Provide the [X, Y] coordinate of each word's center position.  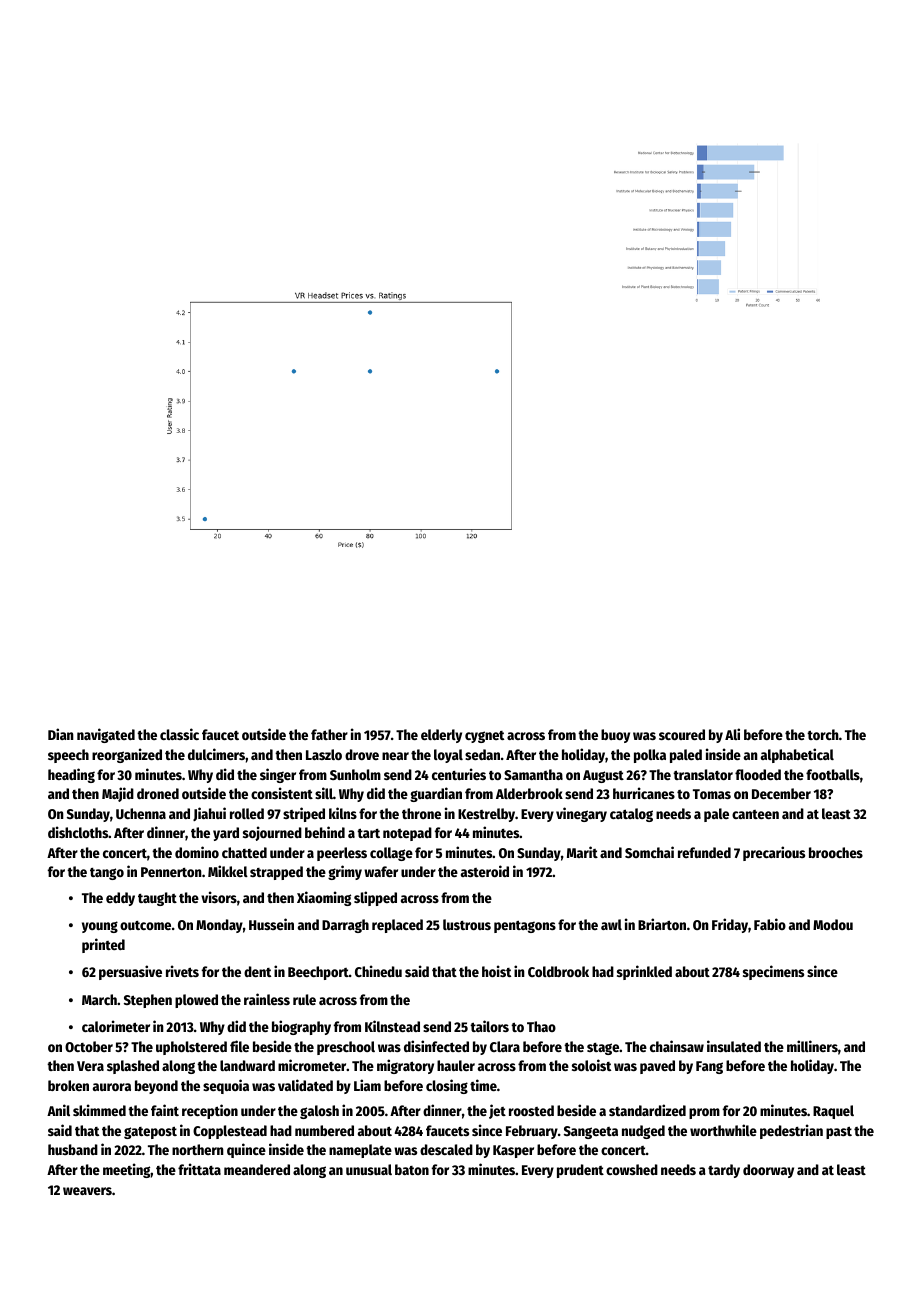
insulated [734, 1046]
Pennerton [171, 872]
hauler [456, 1065]
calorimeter [116, 1026]
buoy [615, 736]
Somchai [649, 852]
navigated [106, 735]
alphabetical [797, 755]
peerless [342, 854]
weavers [87, 1191]
